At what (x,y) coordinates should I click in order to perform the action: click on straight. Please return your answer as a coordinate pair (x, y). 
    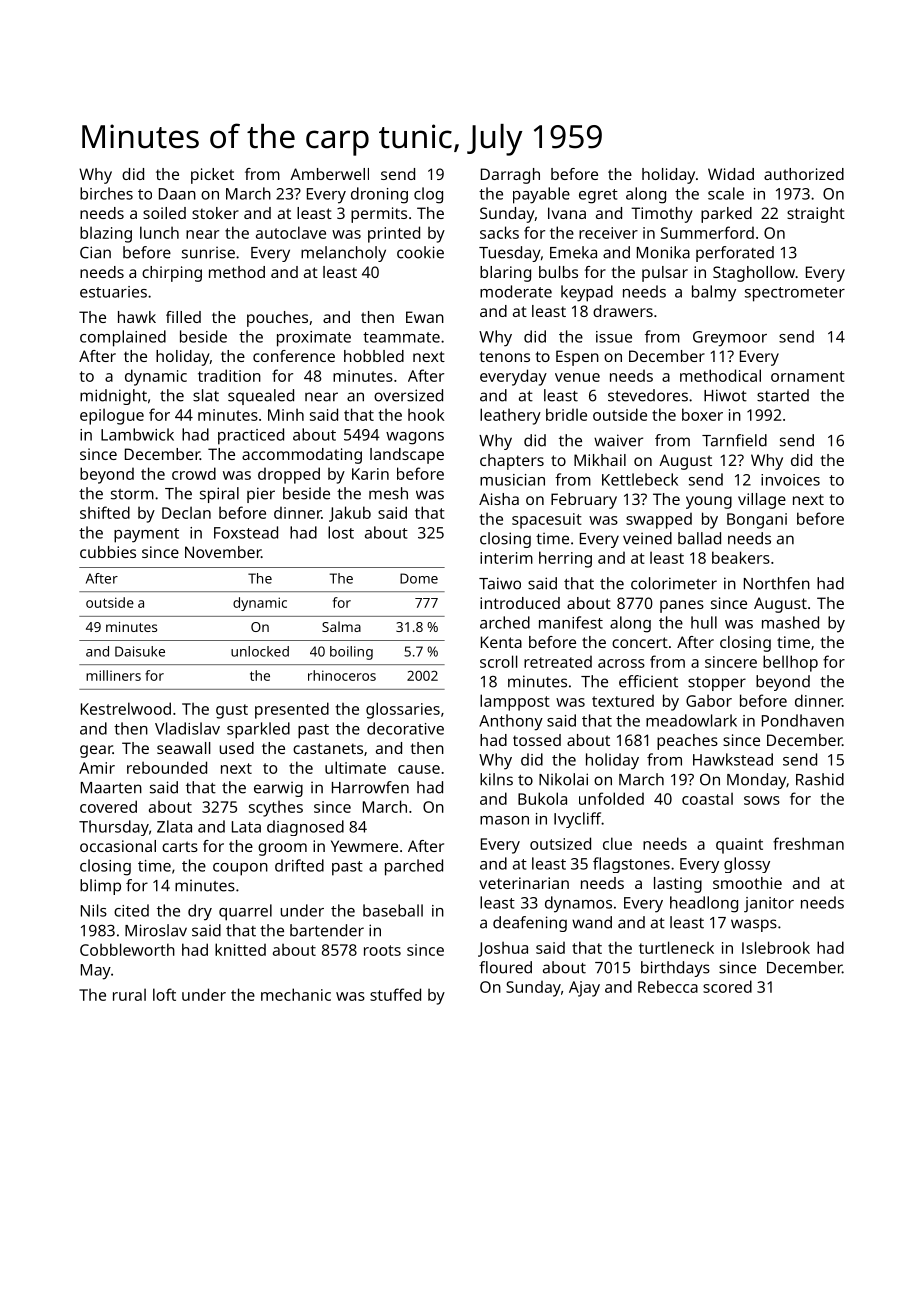
    Looking at the image, I should click on (816, 215).
